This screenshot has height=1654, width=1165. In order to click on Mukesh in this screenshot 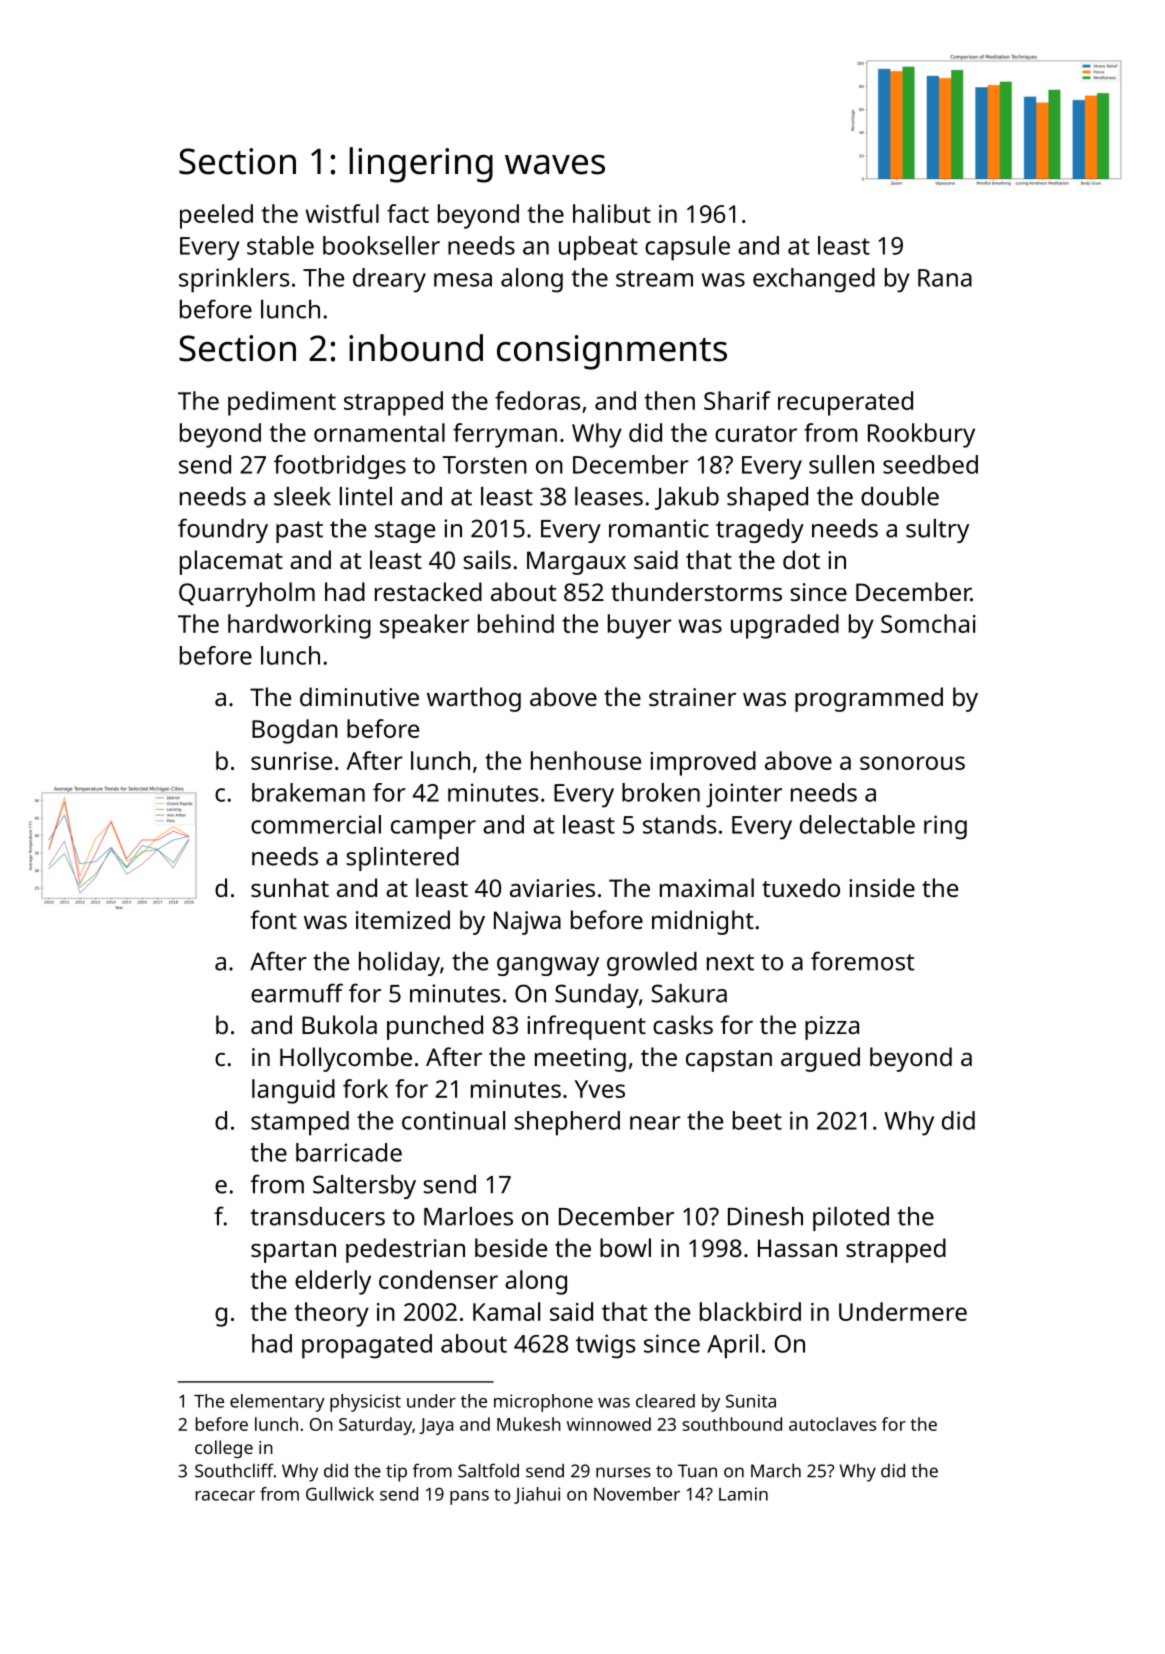, I will do `click(529, 1424)`.
